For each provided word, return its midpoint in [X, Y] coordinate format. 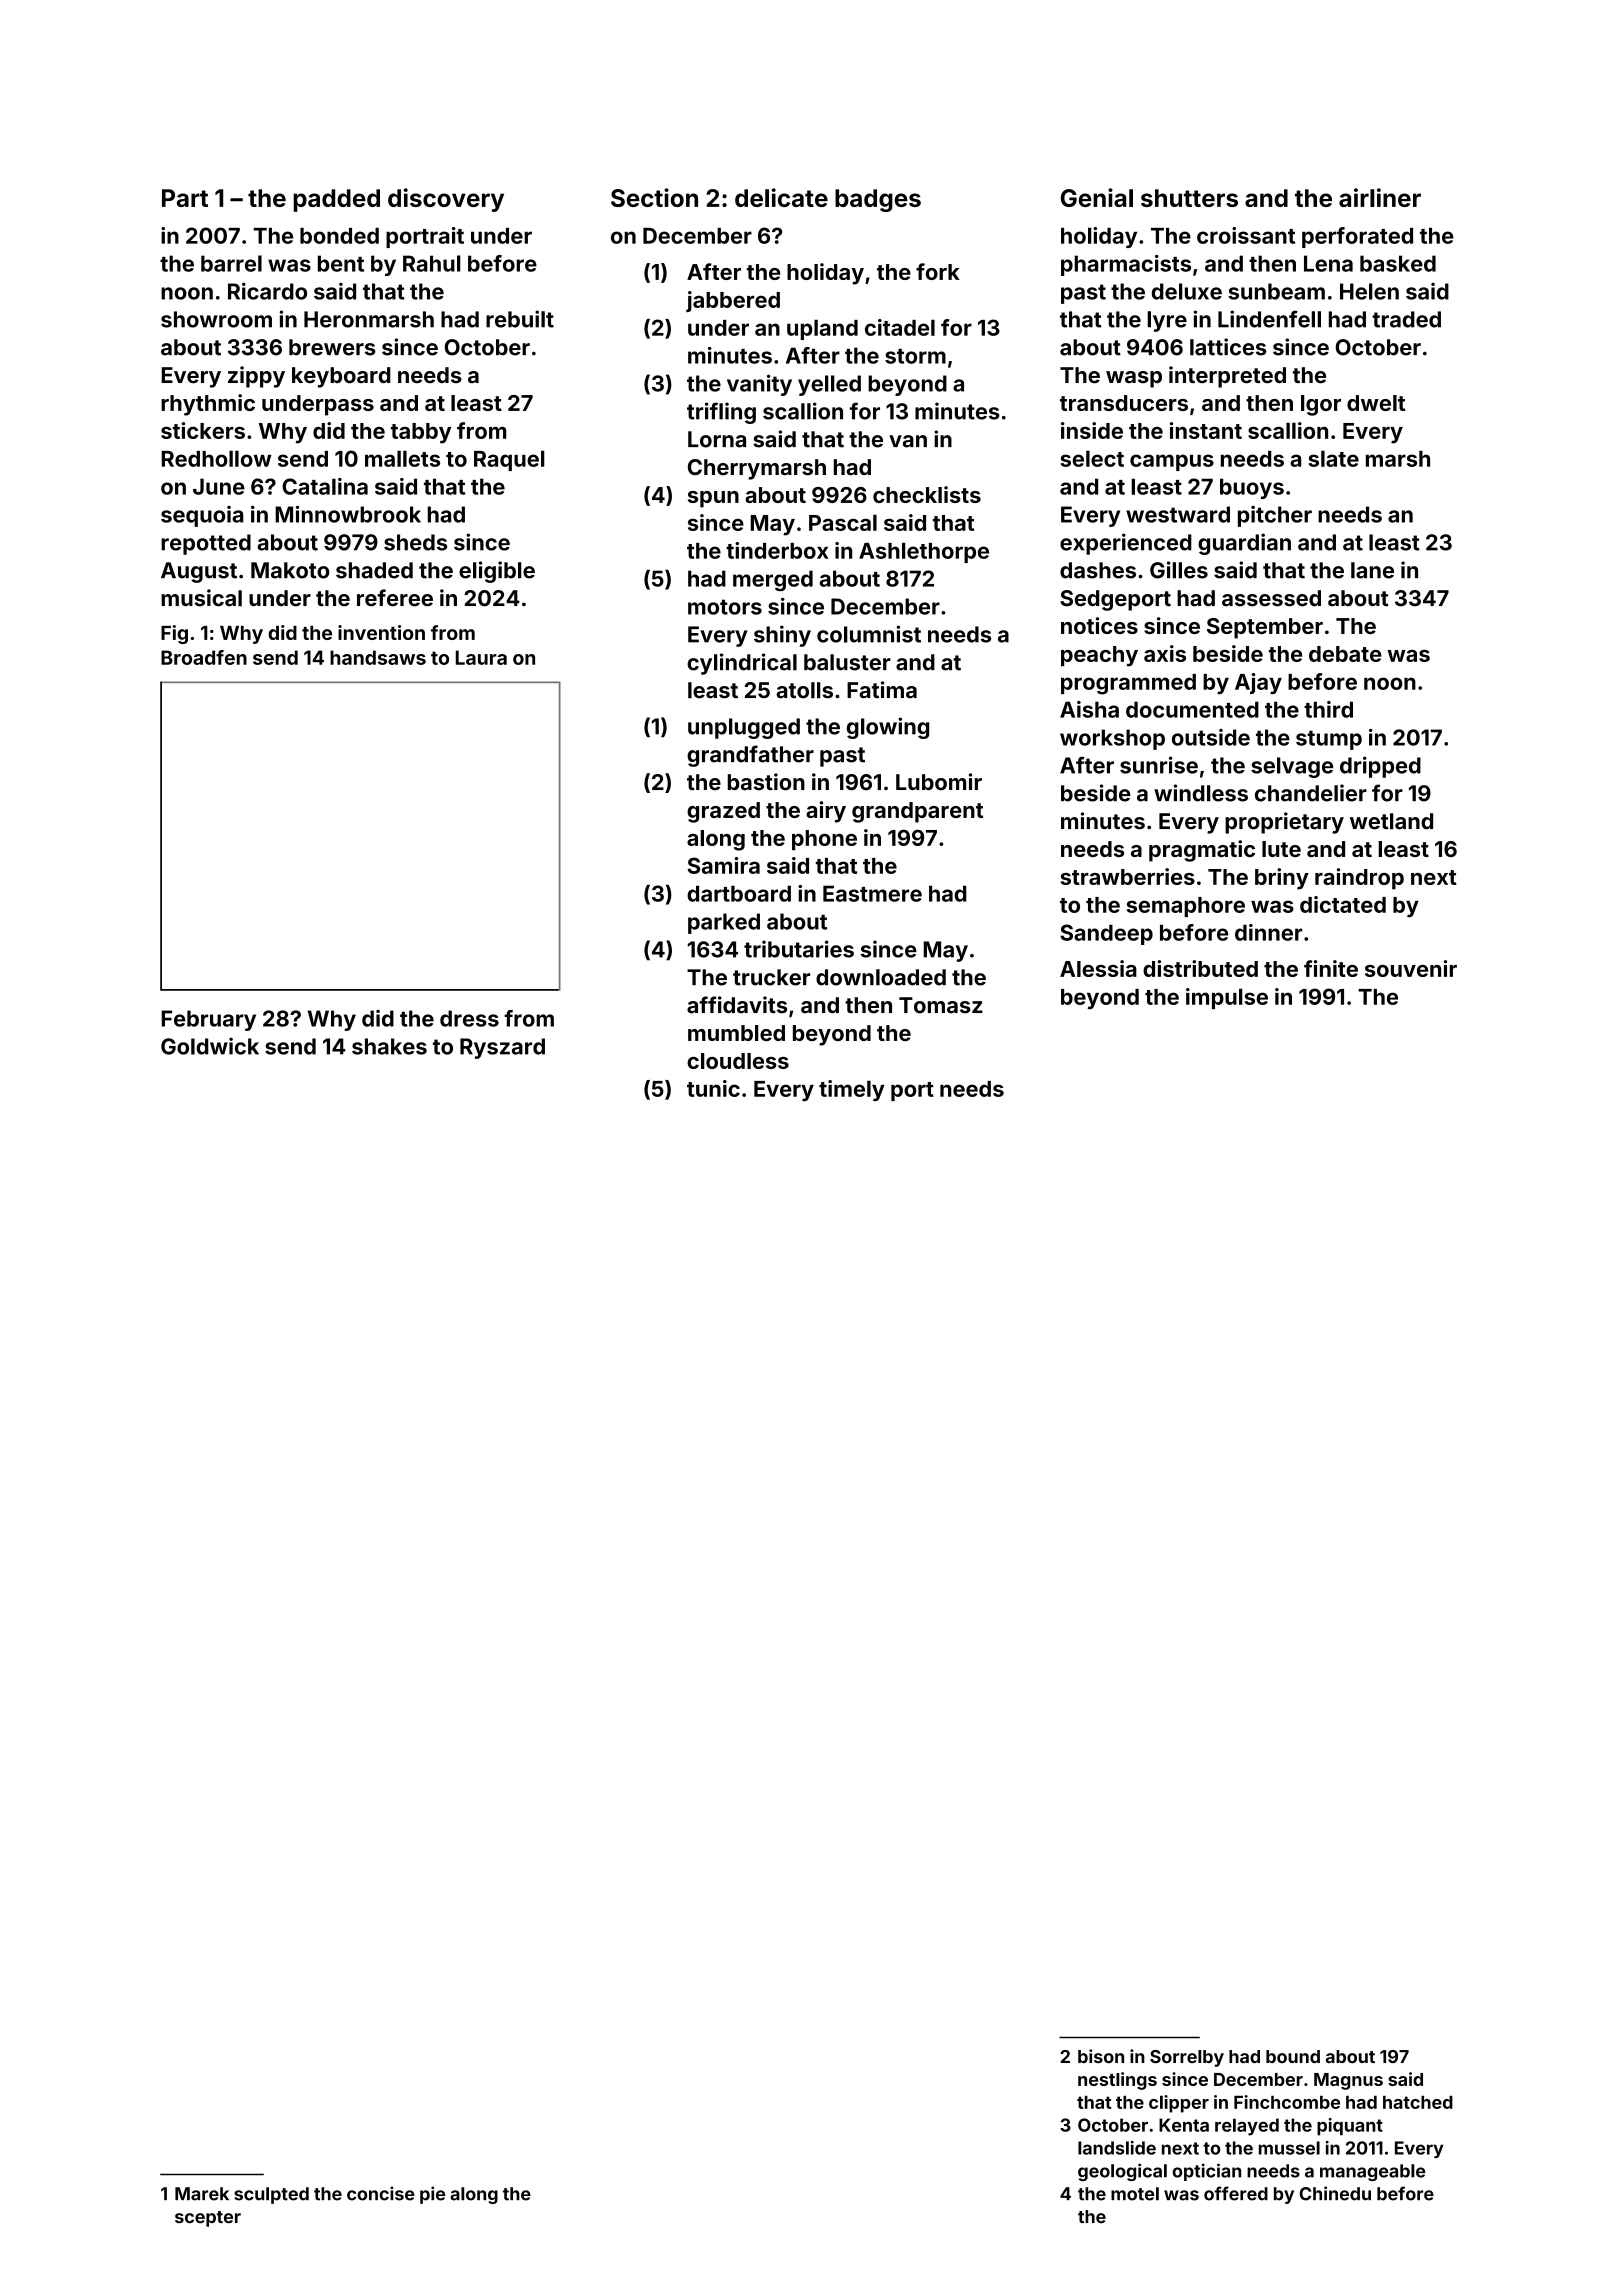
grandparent [917, 812]
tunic [713, 1088]
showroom [216, 319]
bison [1101, 2056]
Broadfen [204, 657]
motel [1135, 2194]
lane [1372, 570]
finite [1331, 968]
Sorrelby [1187, 2058]
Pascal [843, 522]
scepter [208, 2219]
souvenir [1411, 968]
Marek [202, 2194]
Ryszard [502, 1048]
